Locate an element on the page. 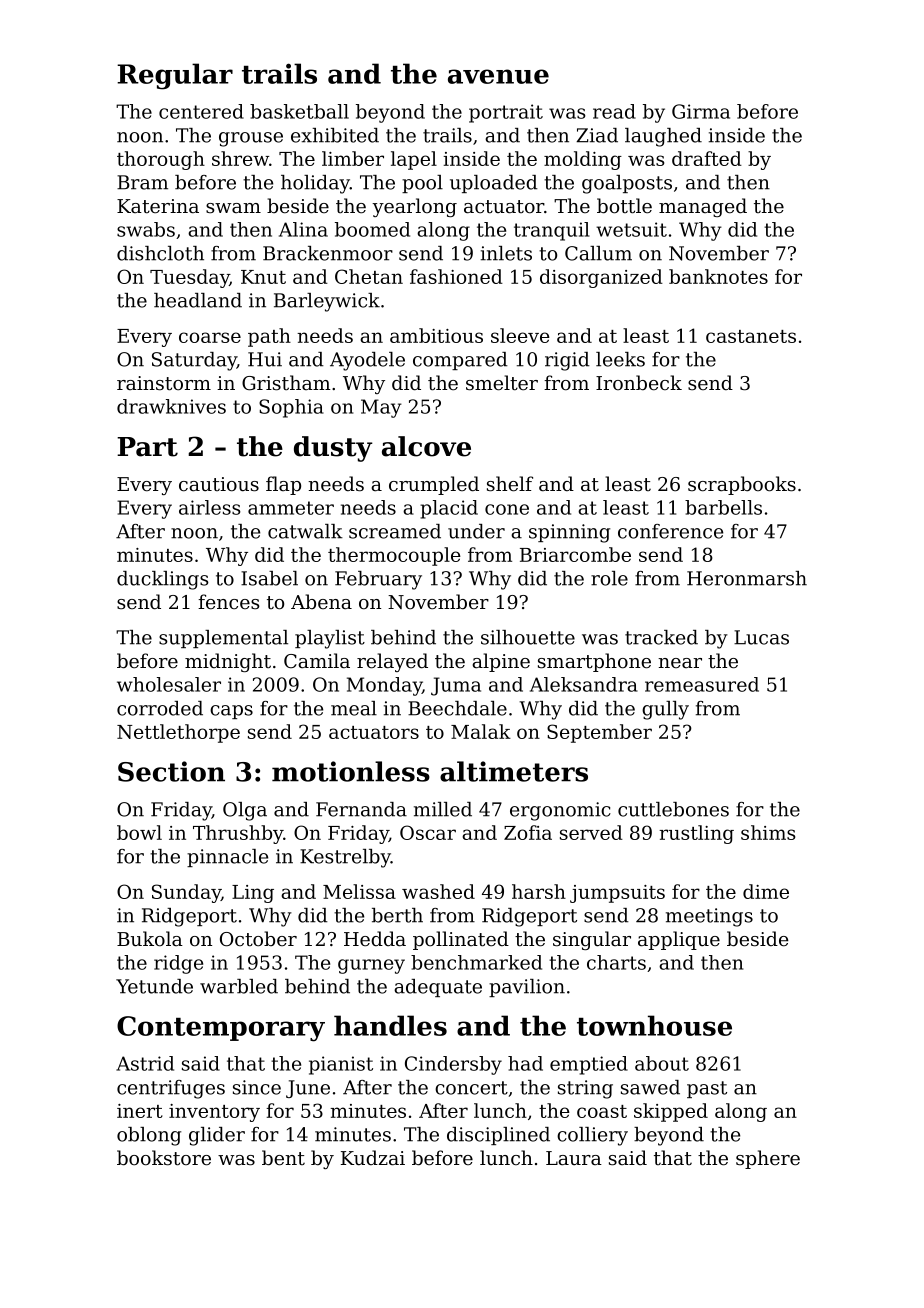  dishcloth is located at coordinates (160, 253).
